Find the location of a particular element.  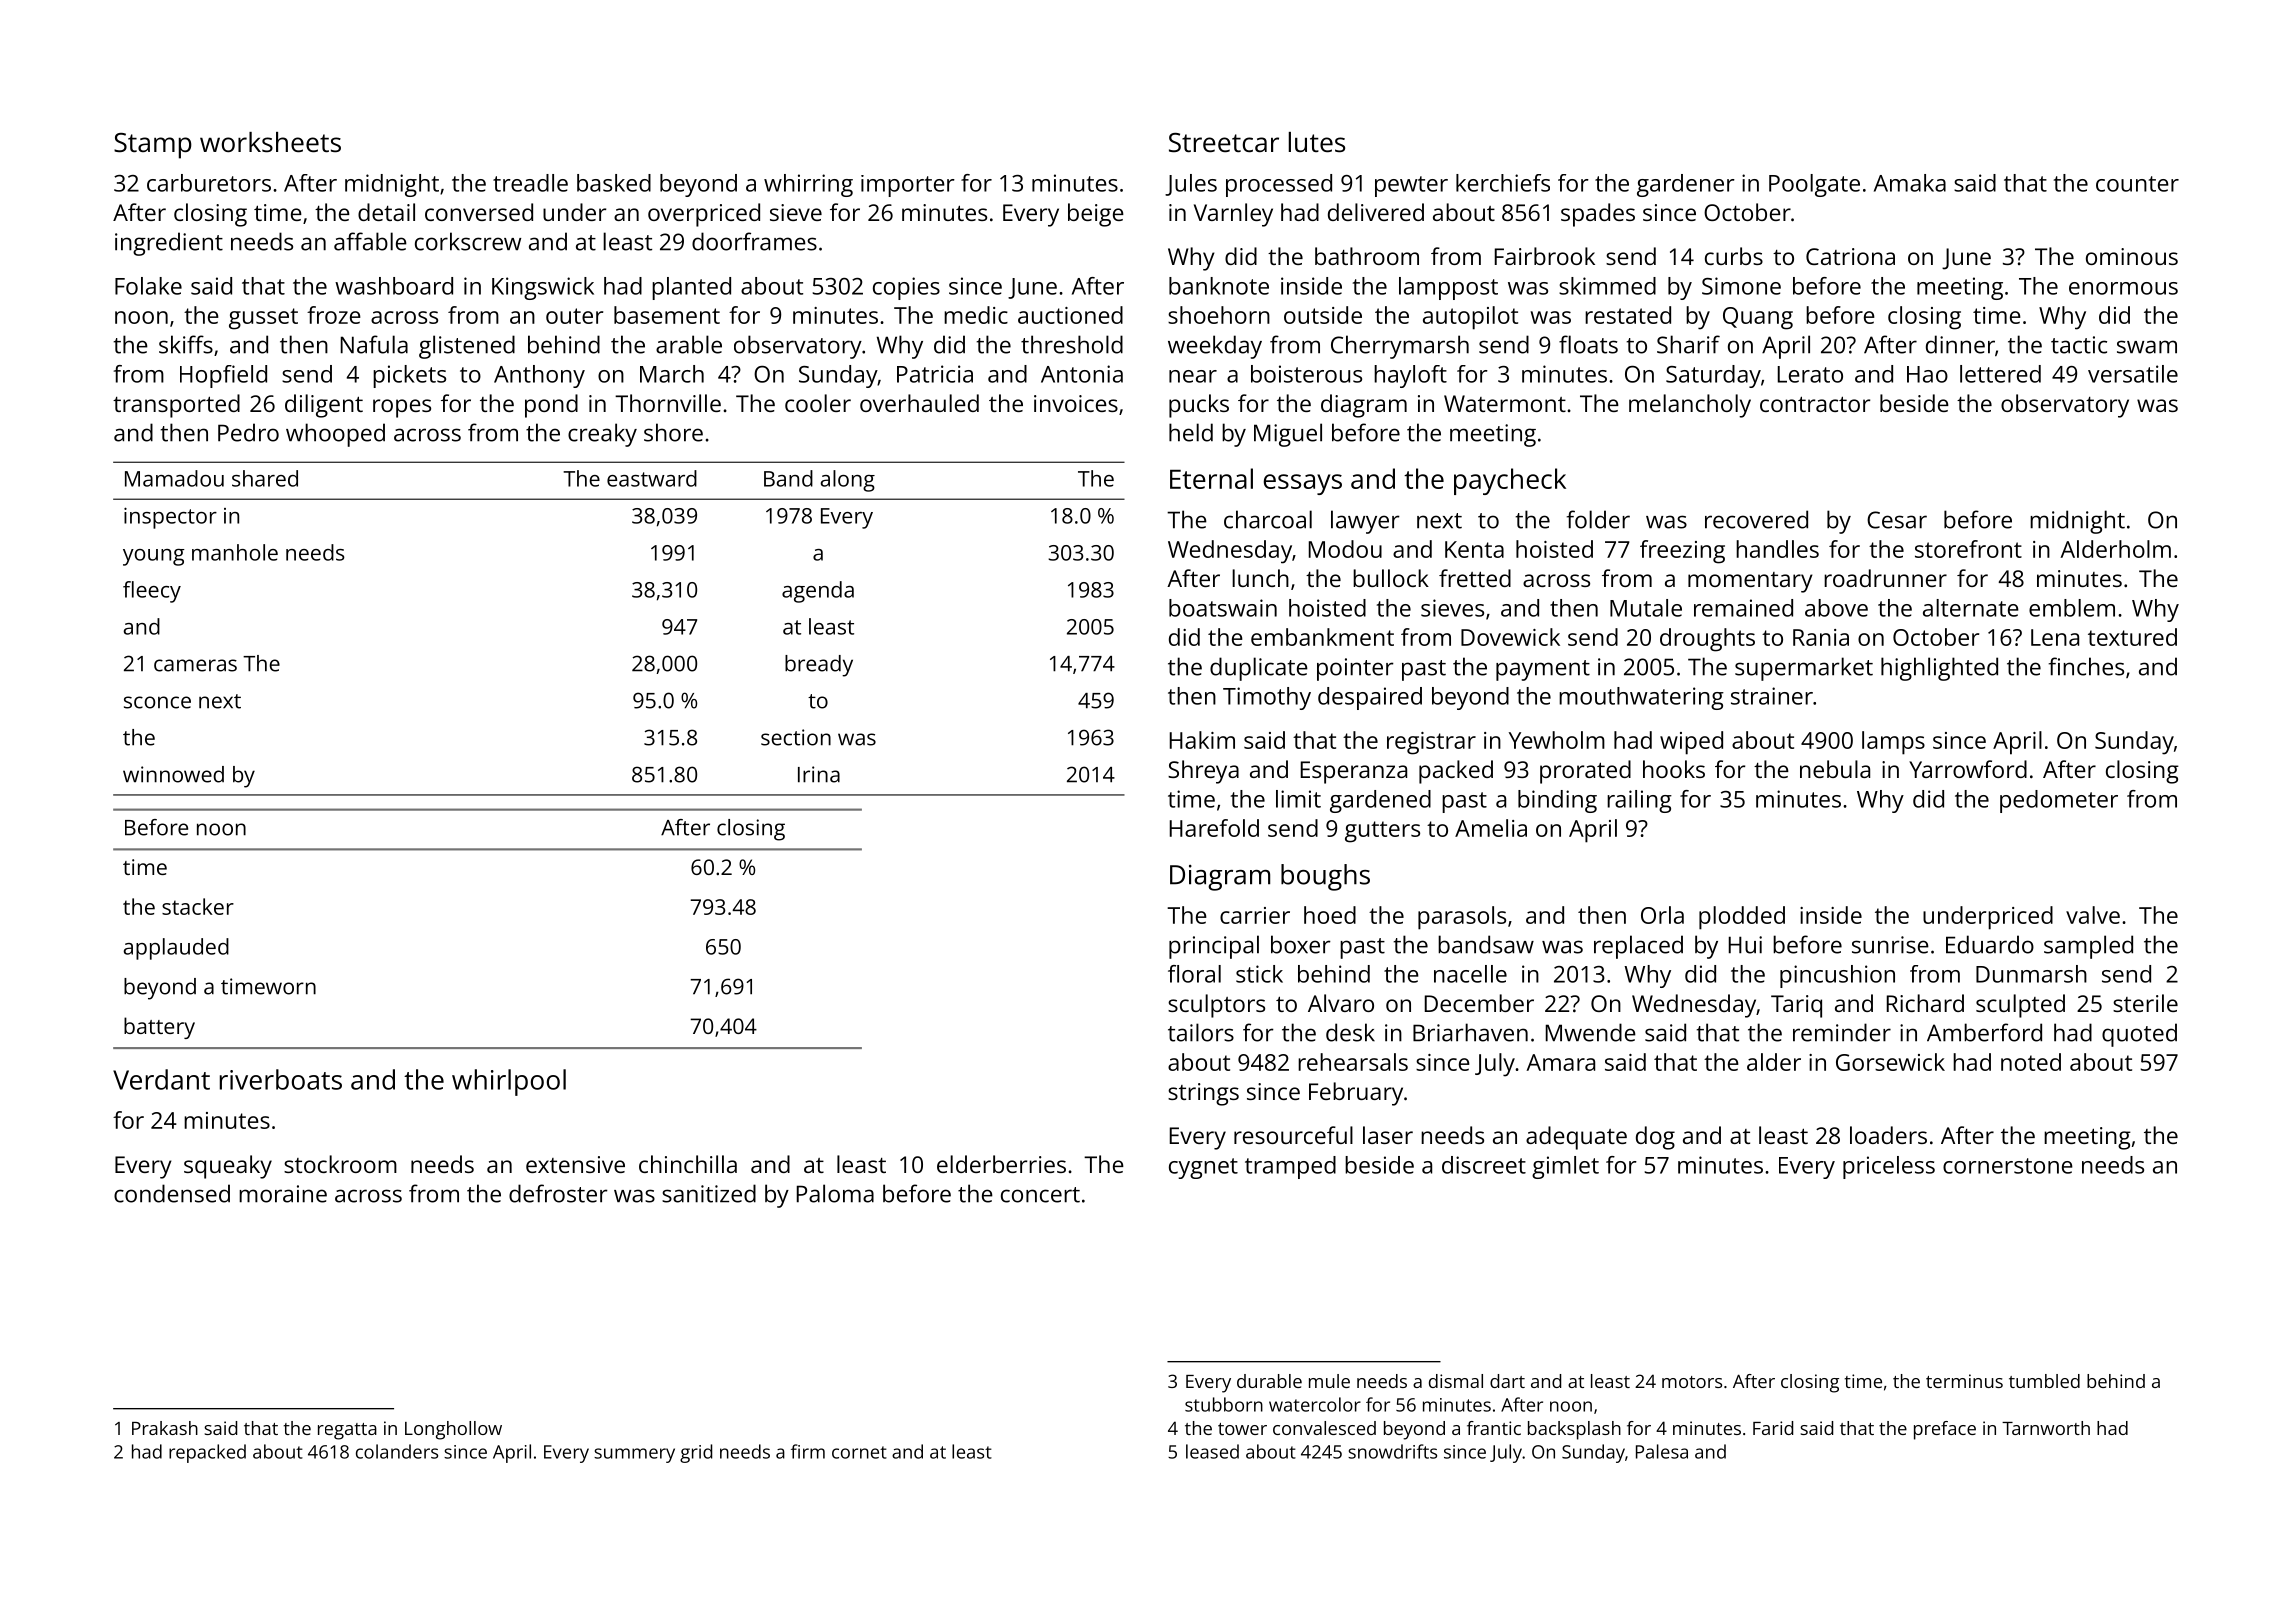

Amaka is located at coordinates (1910, 183).
